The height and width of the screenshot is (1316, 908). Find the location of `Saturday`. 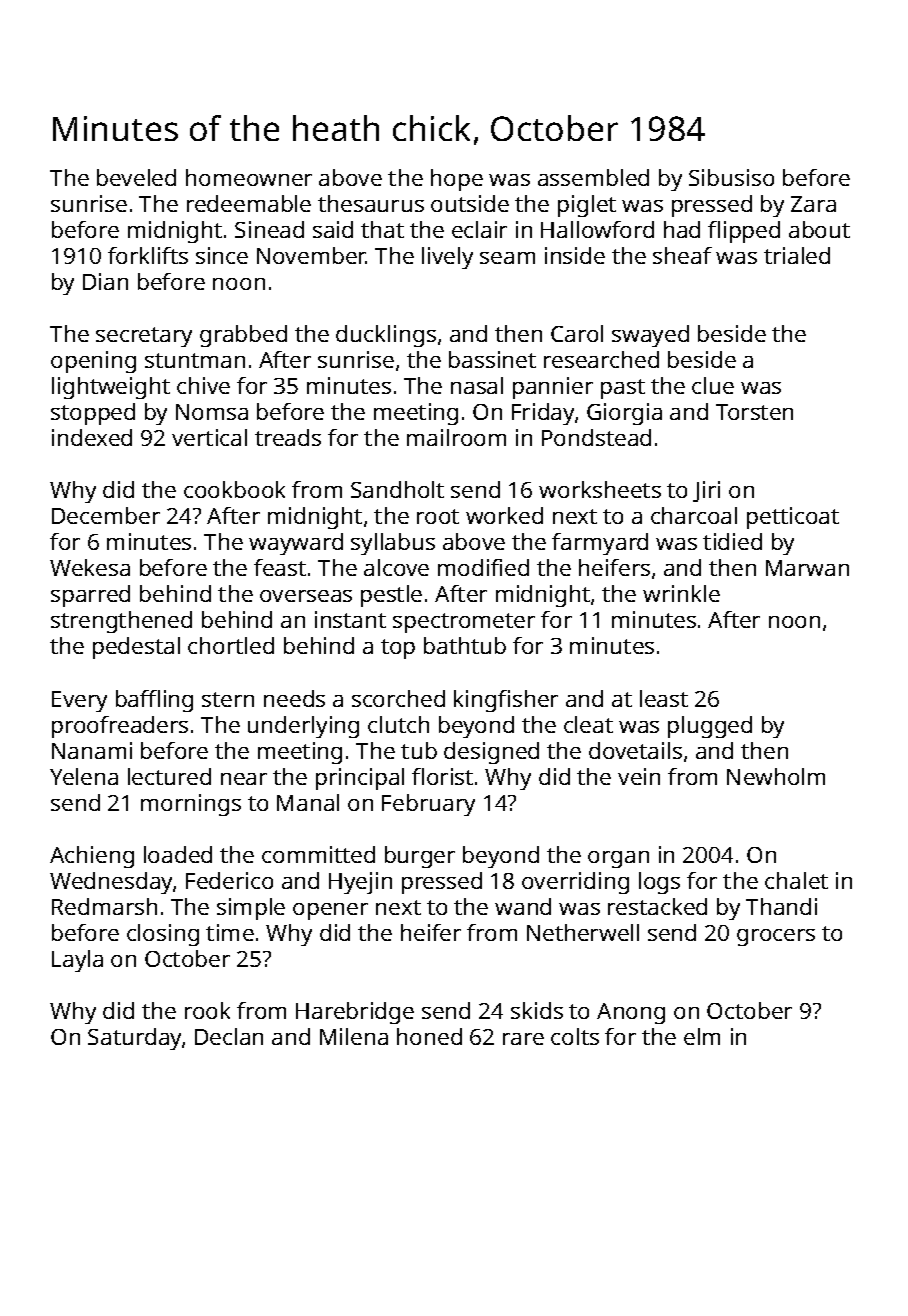

Saturday is located at coordinates (134, 1039).
